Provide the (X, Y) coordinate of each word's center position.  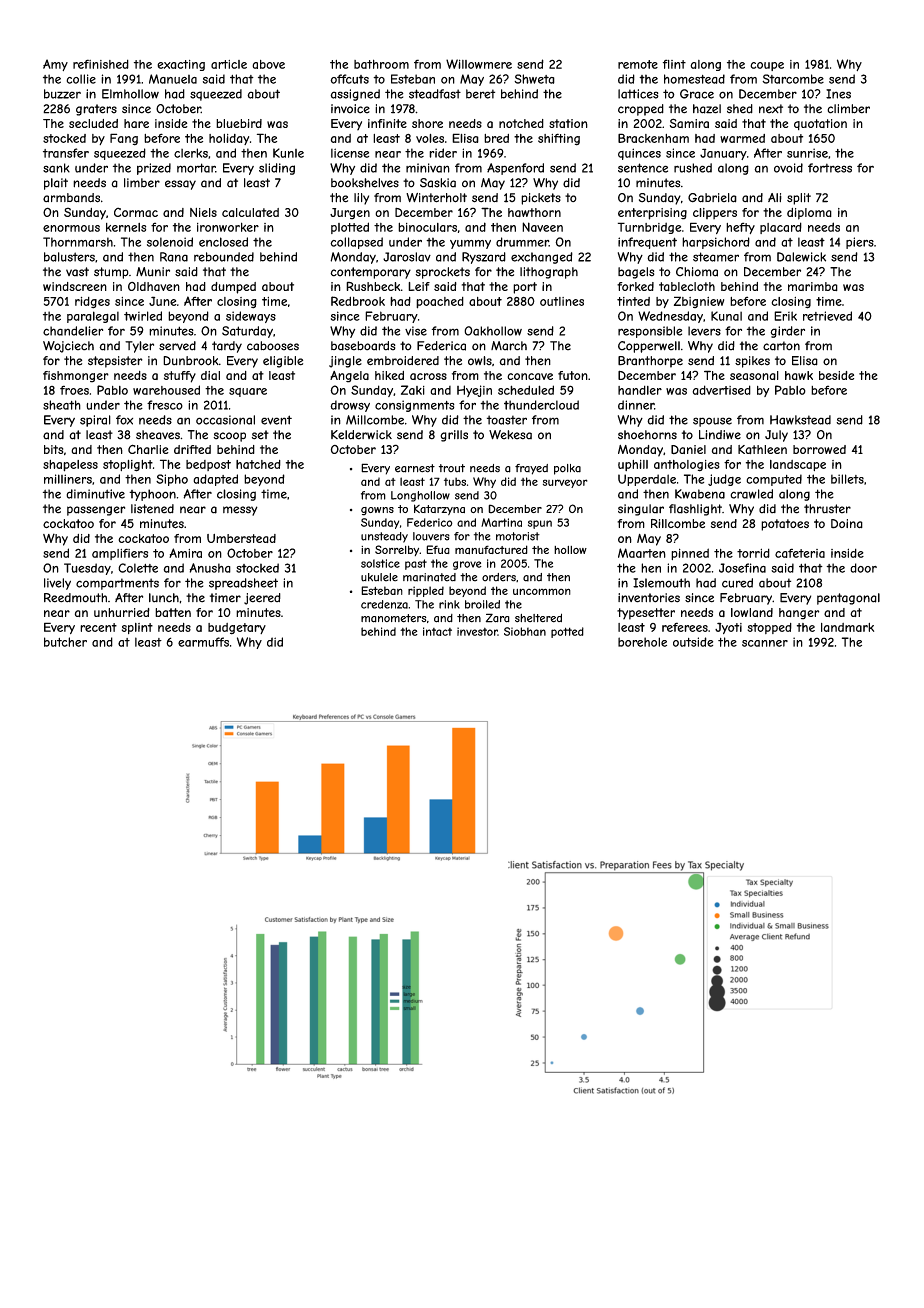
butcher (65, 642)
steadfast (435, 94)
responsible (650, 332)
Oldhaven (154, 286)
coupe (767, 66)
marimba (813, 286)
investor (477, 631)
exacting (181, 65)
